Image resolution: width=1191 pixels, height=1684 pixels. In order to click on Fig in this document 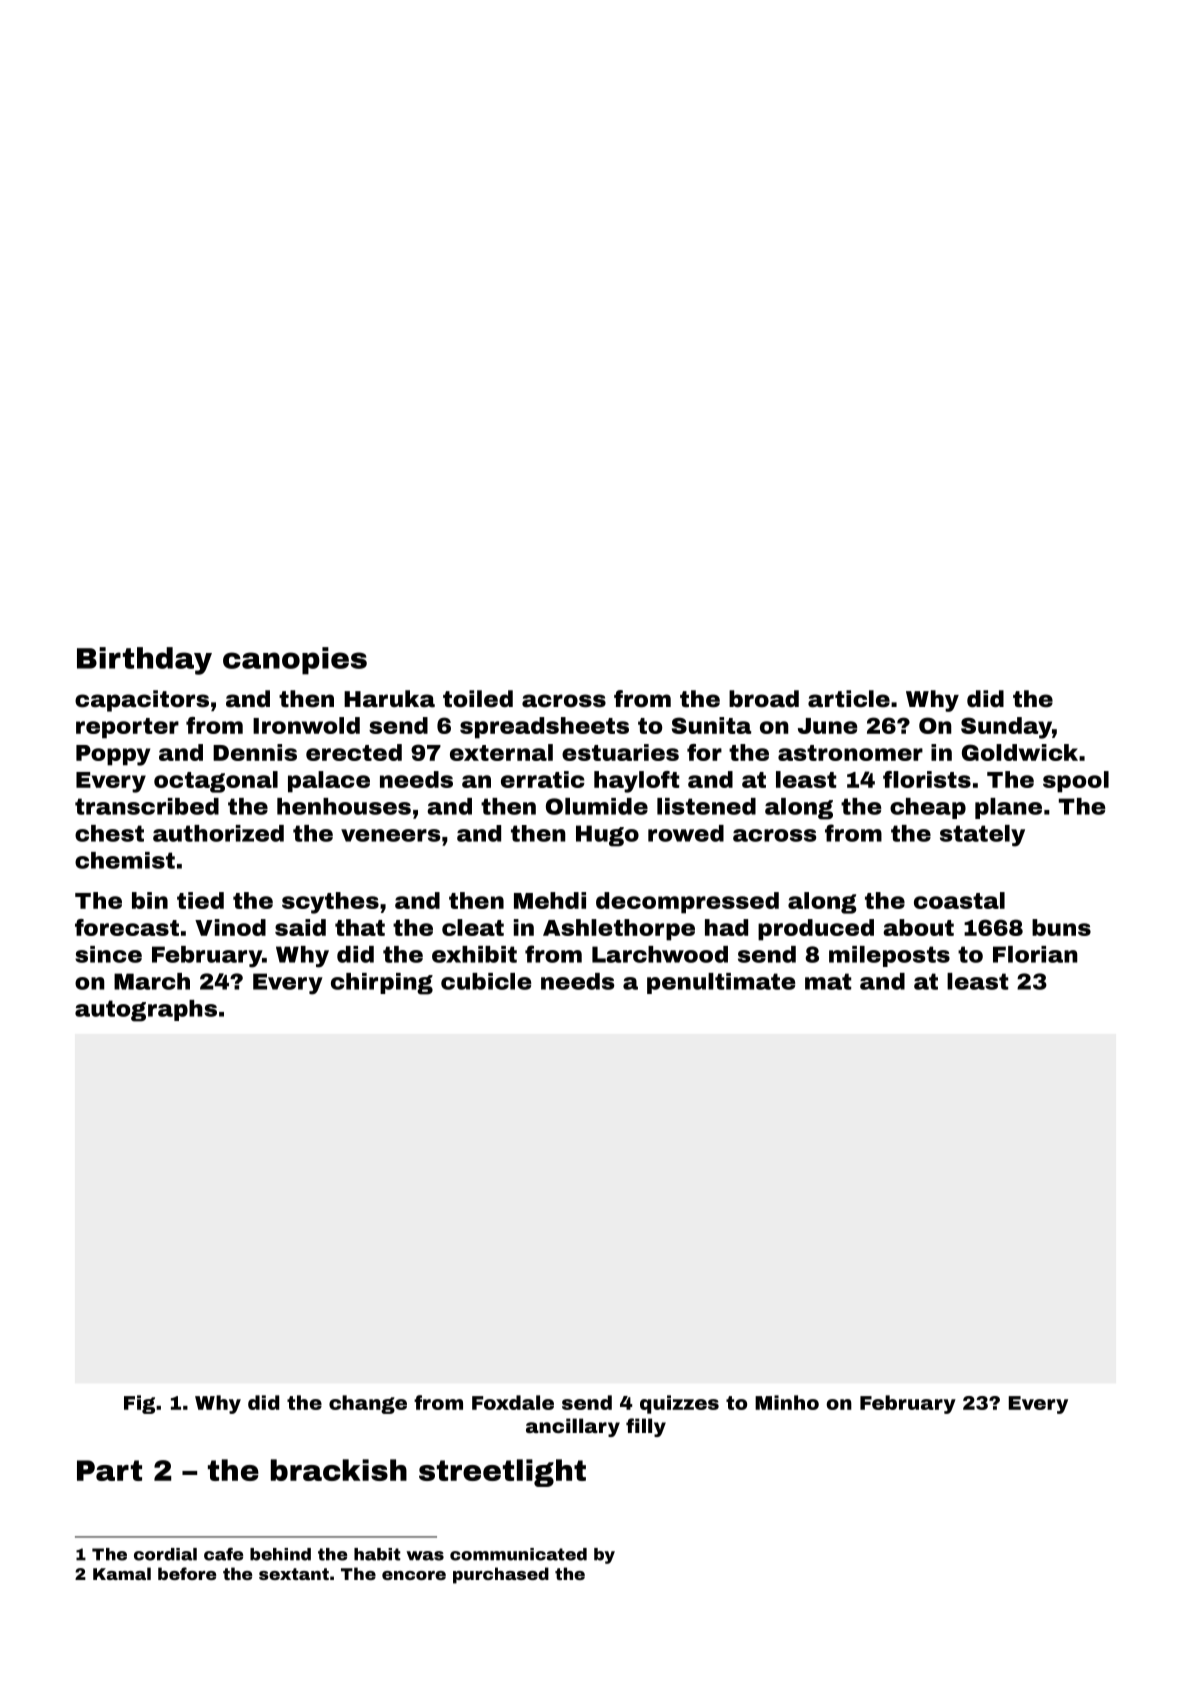, I will do `click(139, 1404)`.
